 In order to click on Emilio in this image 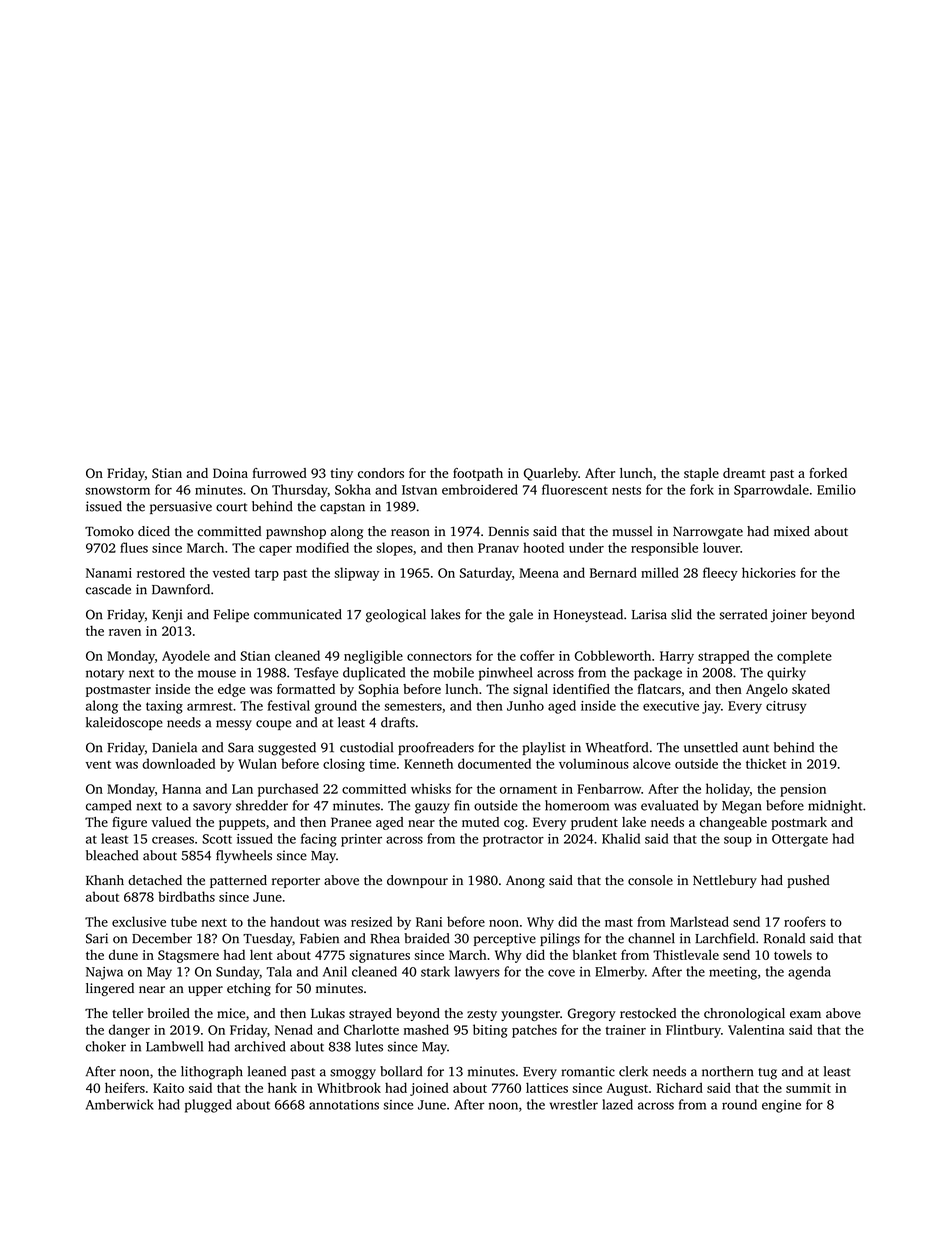, I will do `click(836, 489)`.
